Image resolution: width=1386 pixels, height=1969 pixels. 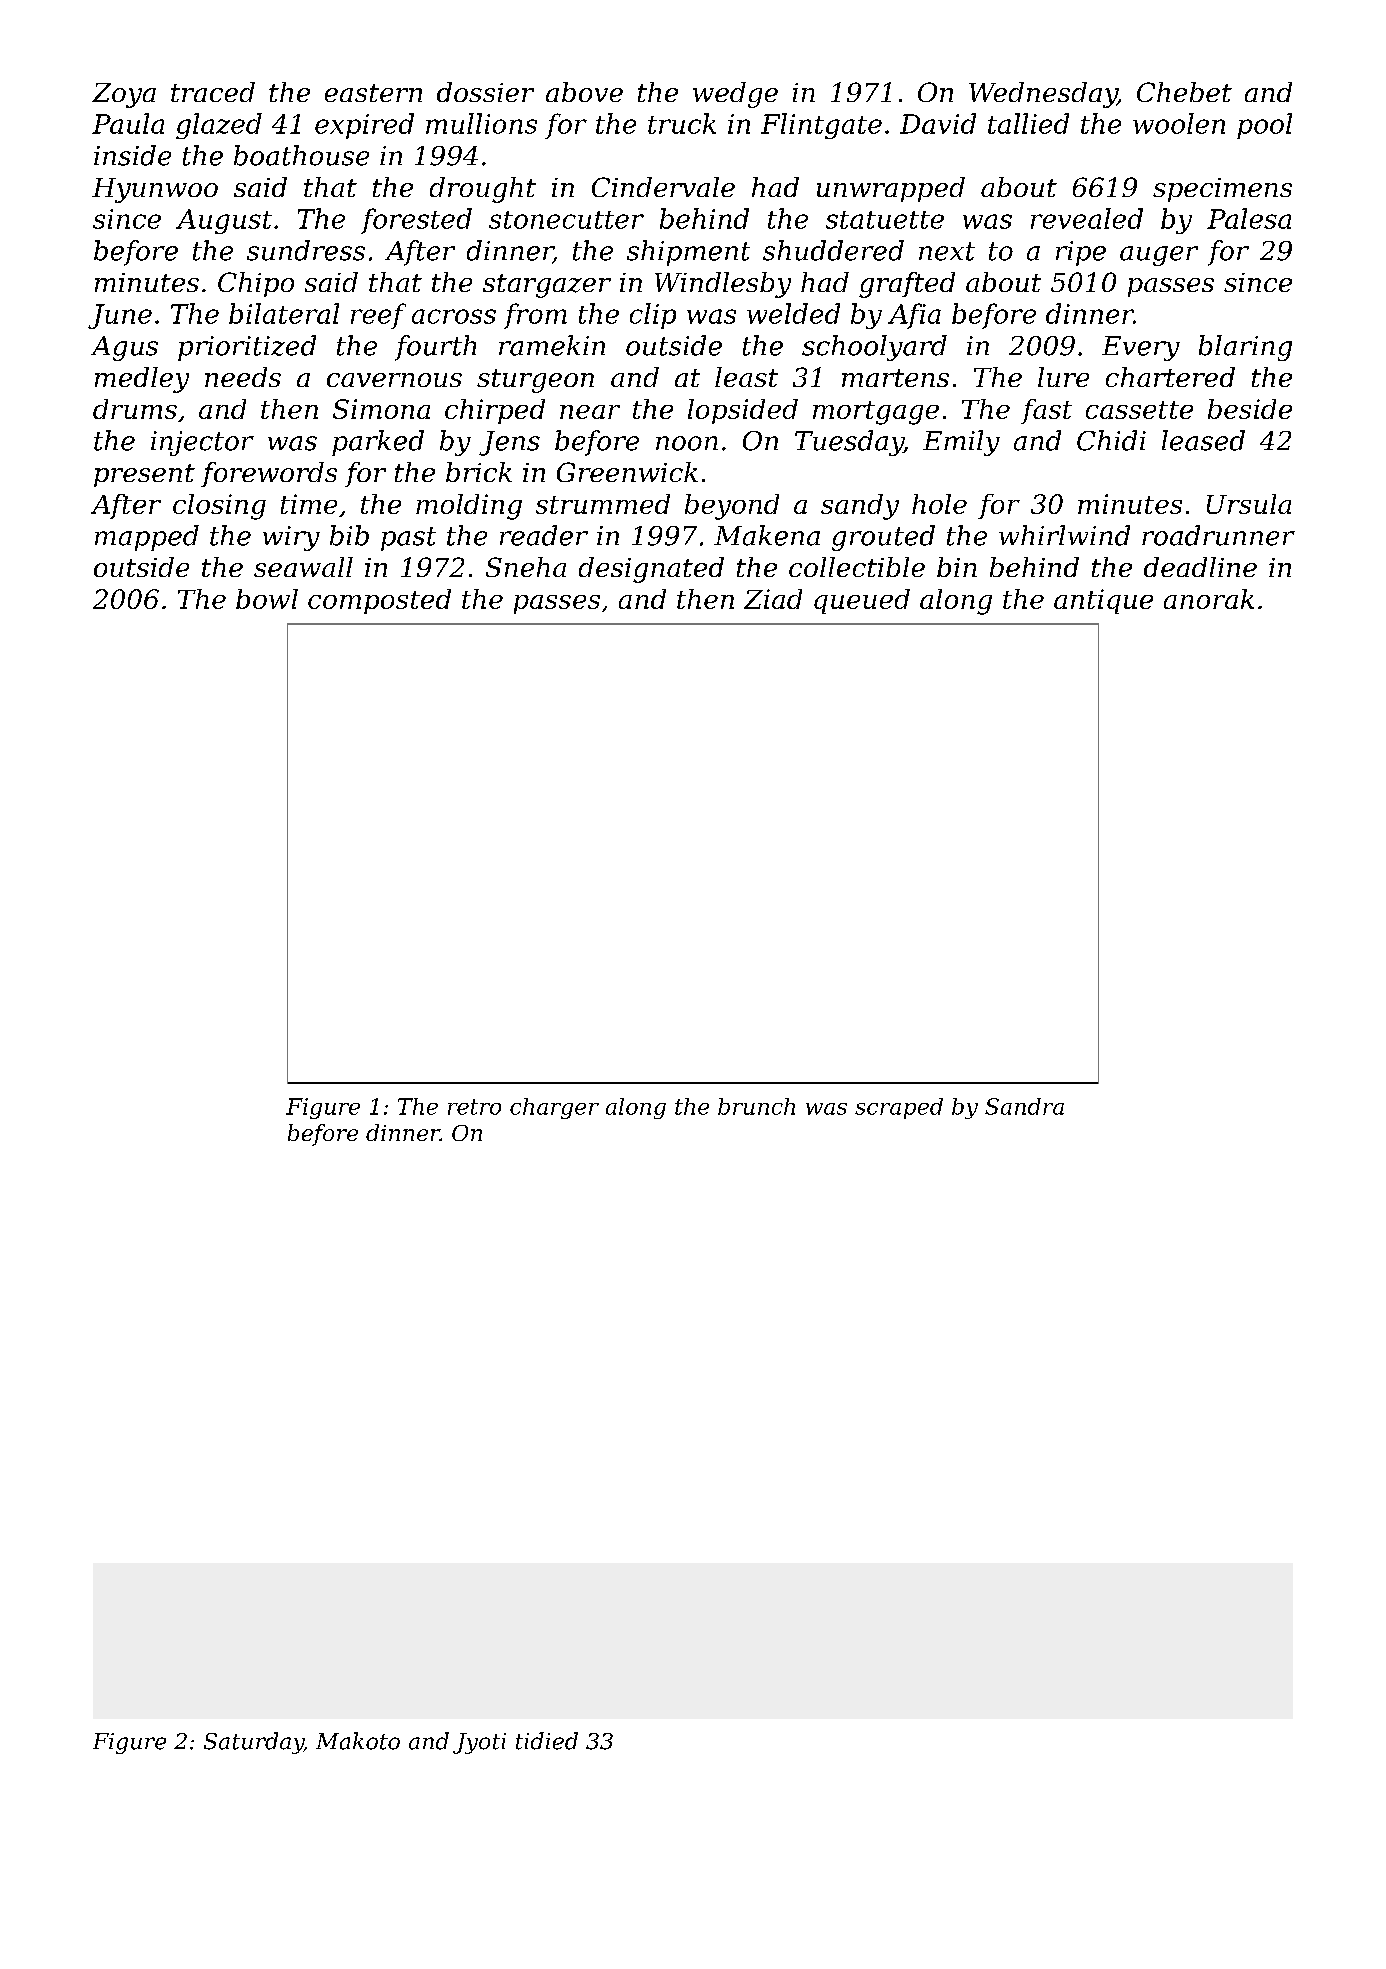 What do you see at coordinates (735, 95) in the page?
I see `wedge` at bounding box center [735, 95].
